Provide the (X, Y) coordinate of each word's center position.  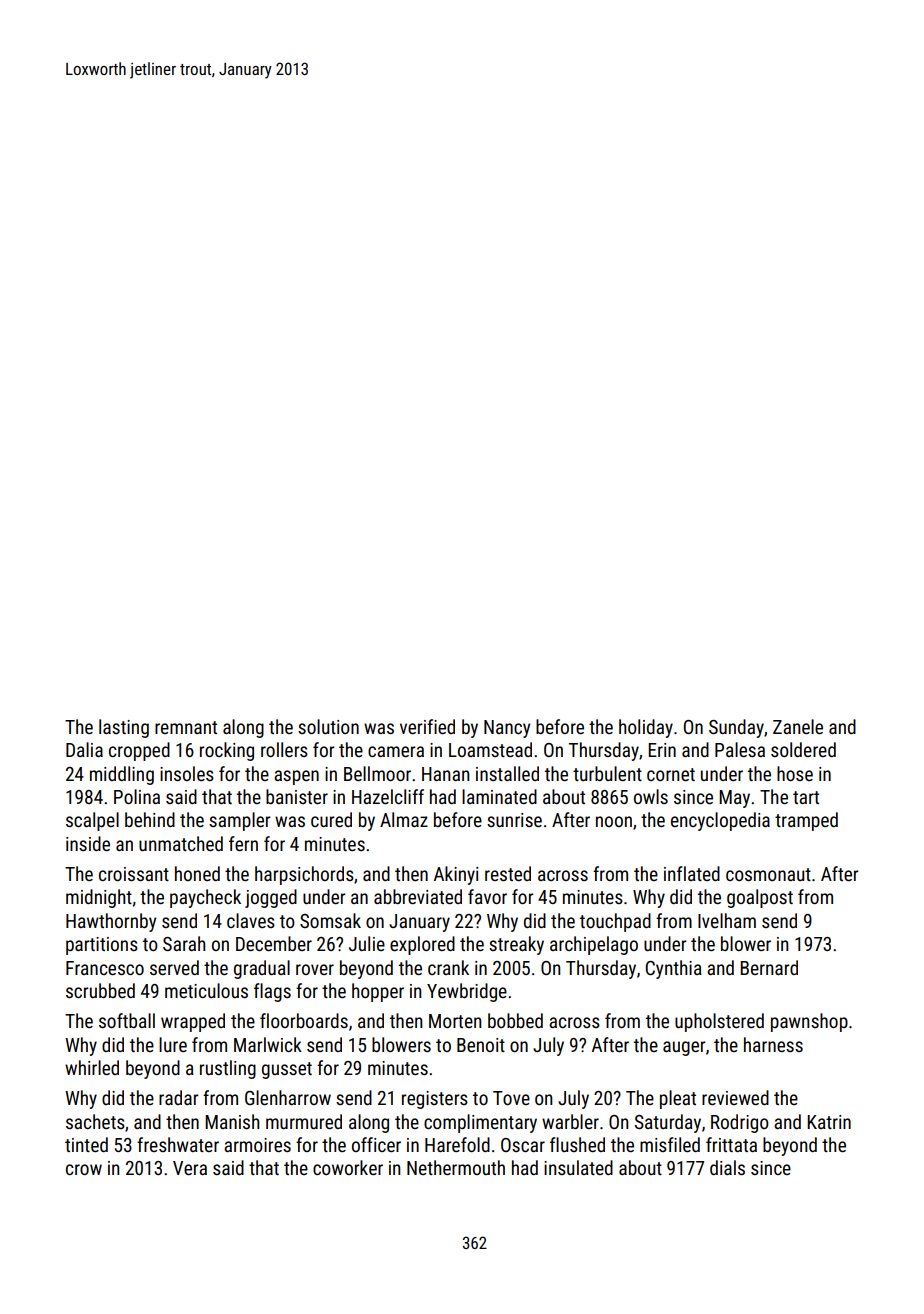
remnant (186, 727)
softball (127, 1020)
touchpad (615, 922)
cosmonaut (768, 874)
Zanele (798, 726)
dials (727, 1167)
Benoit (481, 1045)
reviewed (735, 1097)
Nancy (507, 729)
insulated (578, 1167)
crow (84, 1169)
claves (251, 920)
